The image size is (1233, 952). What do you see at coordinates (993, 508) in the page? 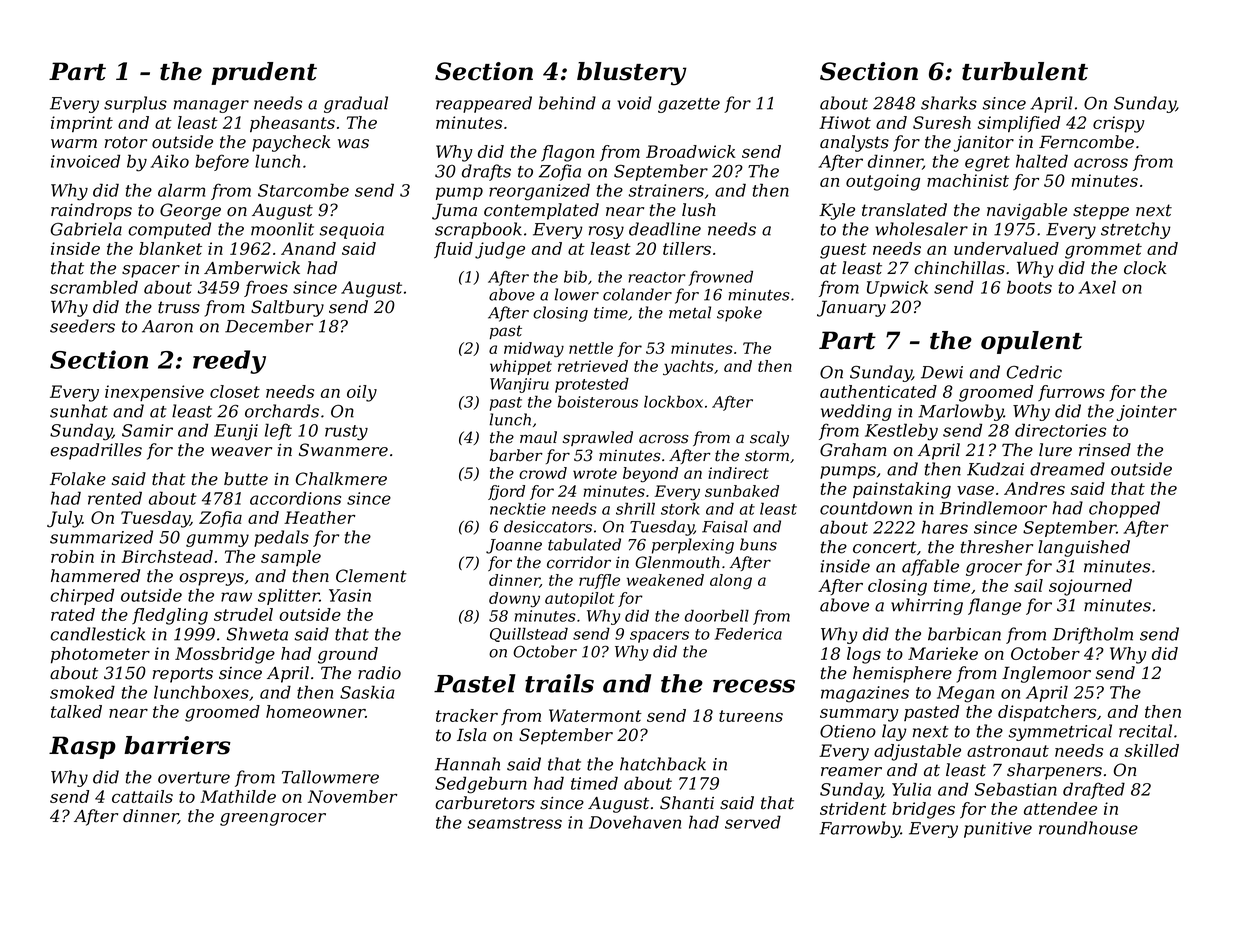
I see `Brindlemoor` at bounding box center [993, 508].
